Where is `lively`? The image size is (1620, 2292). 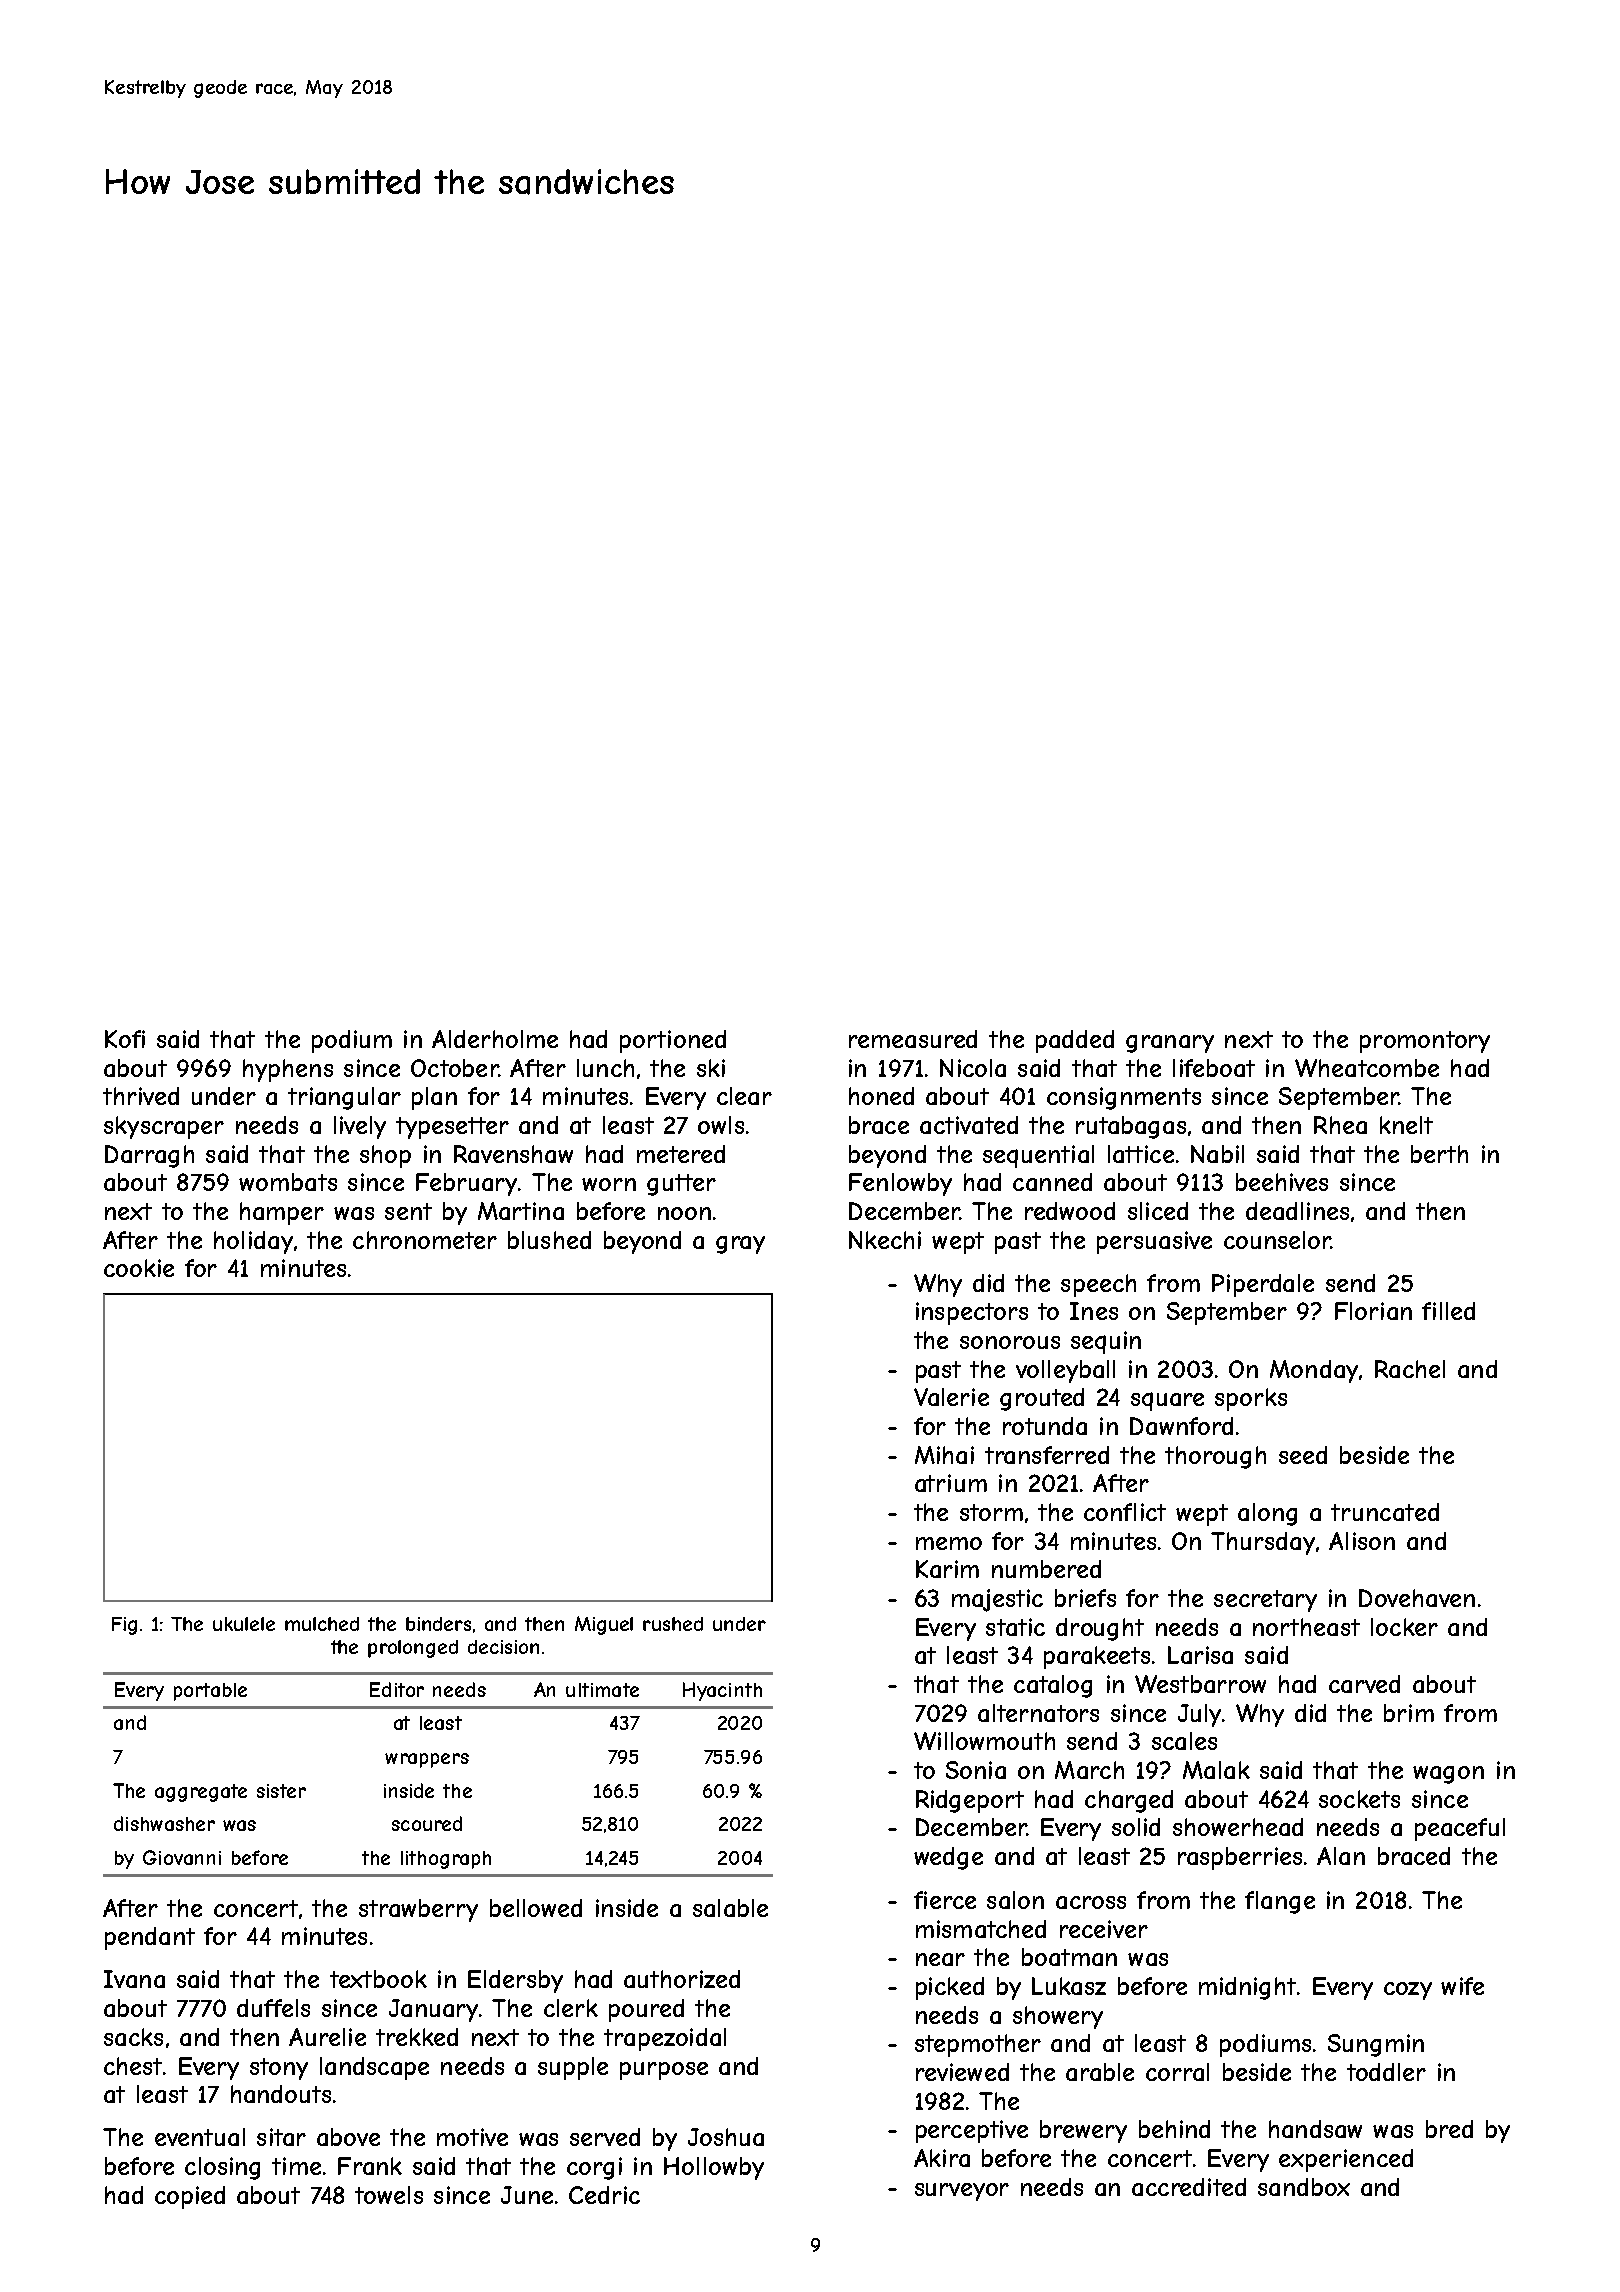
lively is located at coordinates (360, 1127).
